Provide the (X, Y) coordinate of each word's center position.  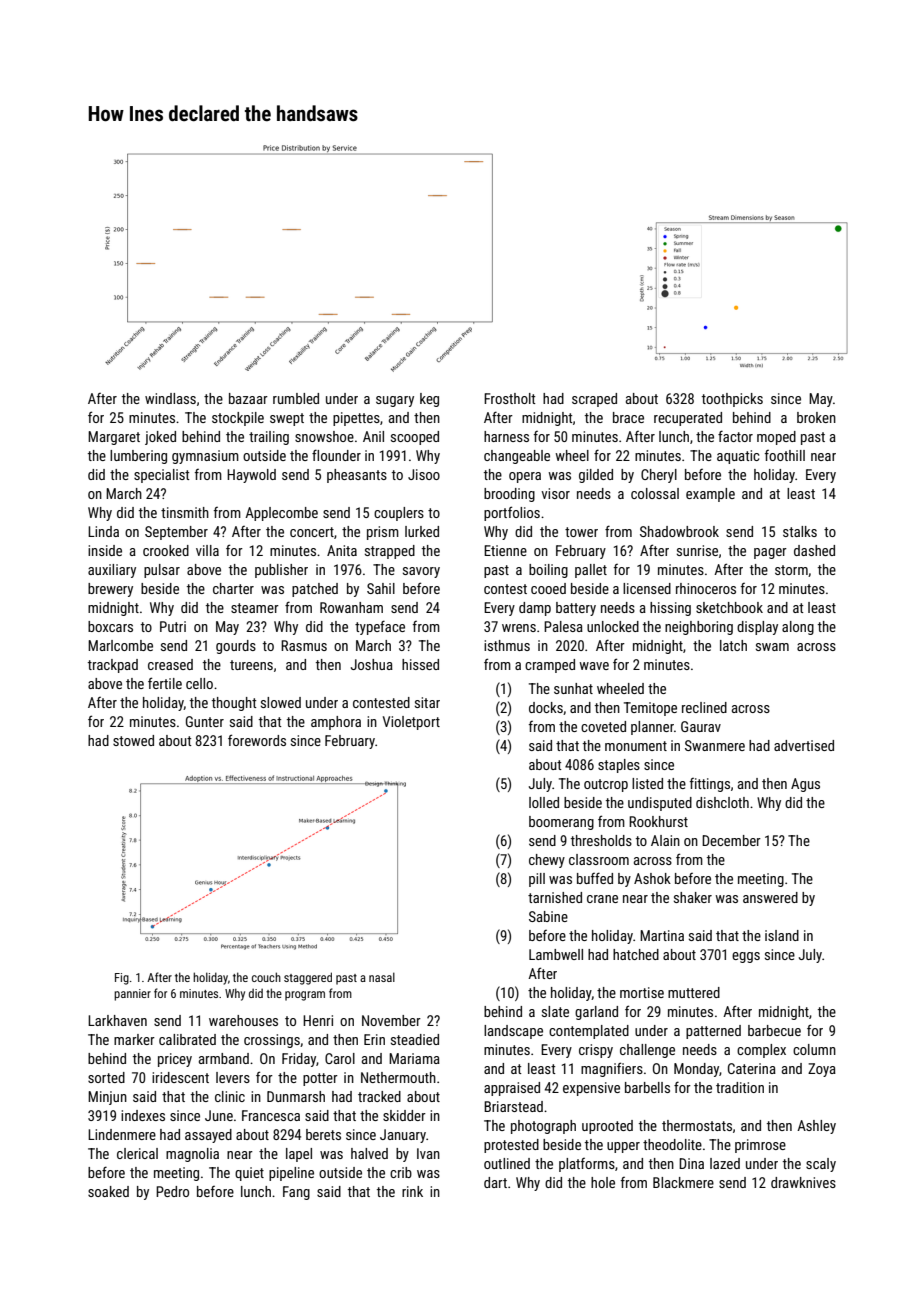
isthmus (507, 645)
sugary (395, 401)
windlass (170, 398)
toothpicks (732, 400)
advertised (804, 745)
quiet (249, 1174)
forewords (257, 740)
